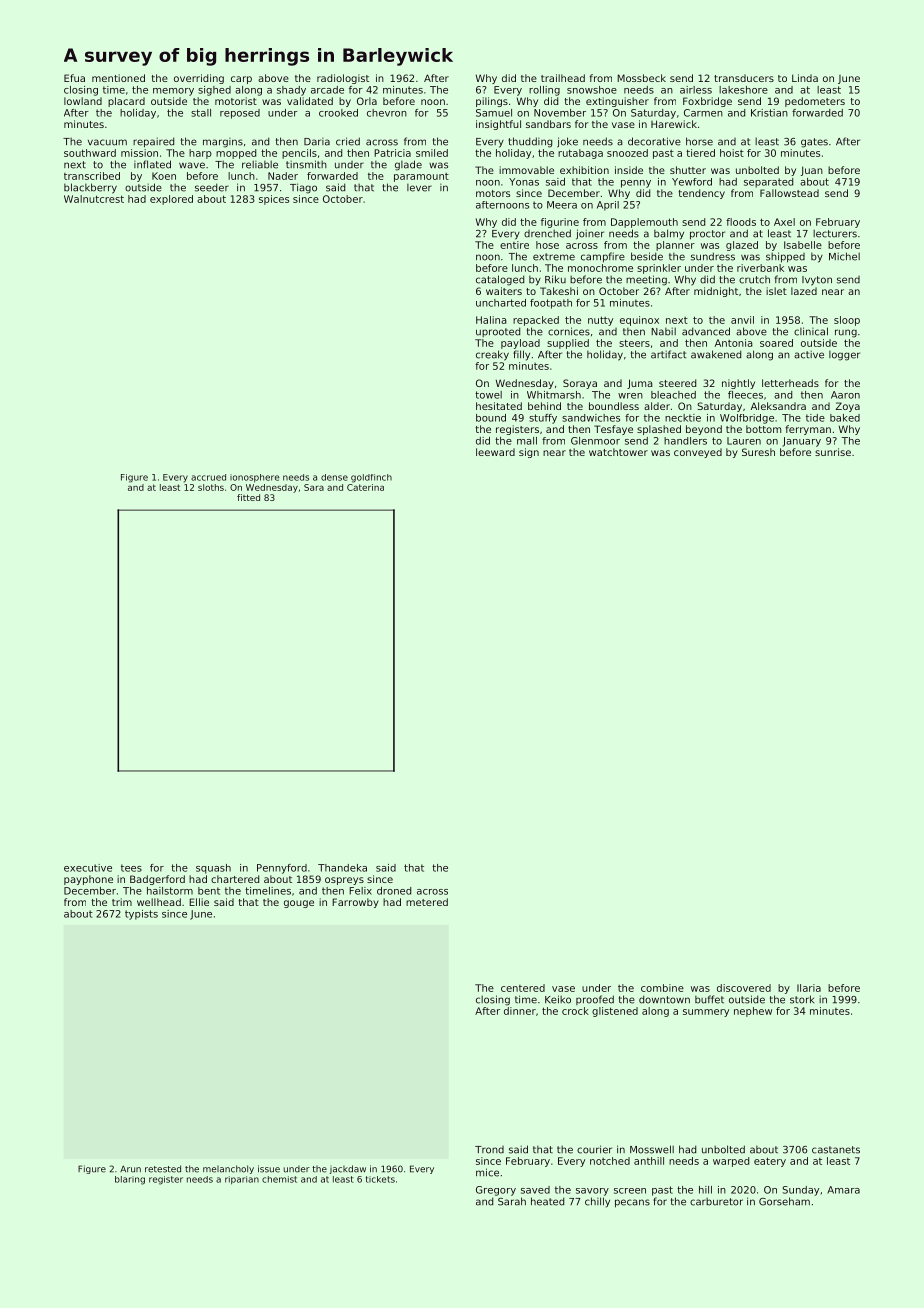  Describe the element at coordinates (211, 487) in the screenshot. I see `sloths` at that location.
